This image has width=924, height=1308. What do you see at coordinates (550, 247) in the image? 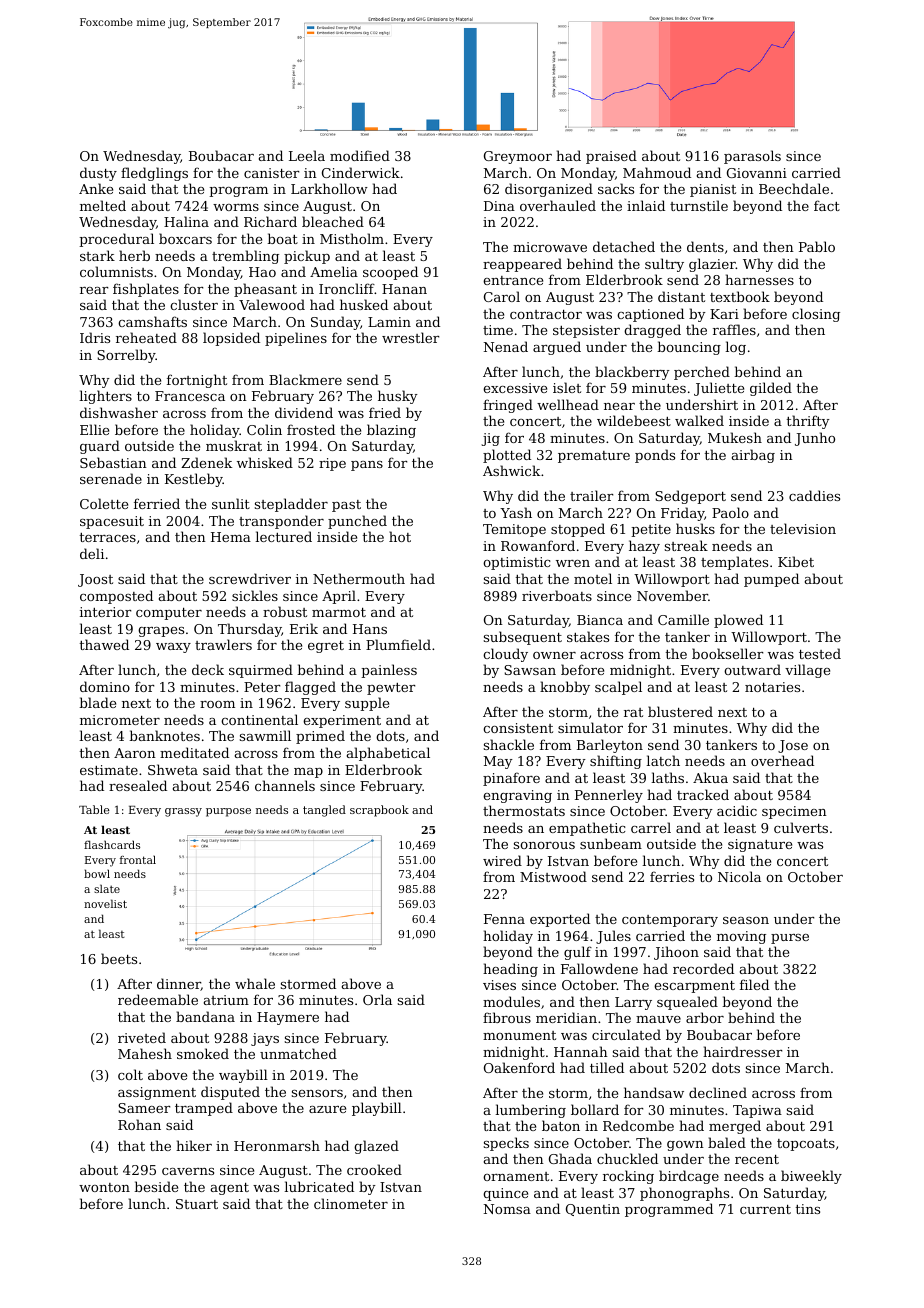
I see `microwave` at bounding box center [550, 247].
